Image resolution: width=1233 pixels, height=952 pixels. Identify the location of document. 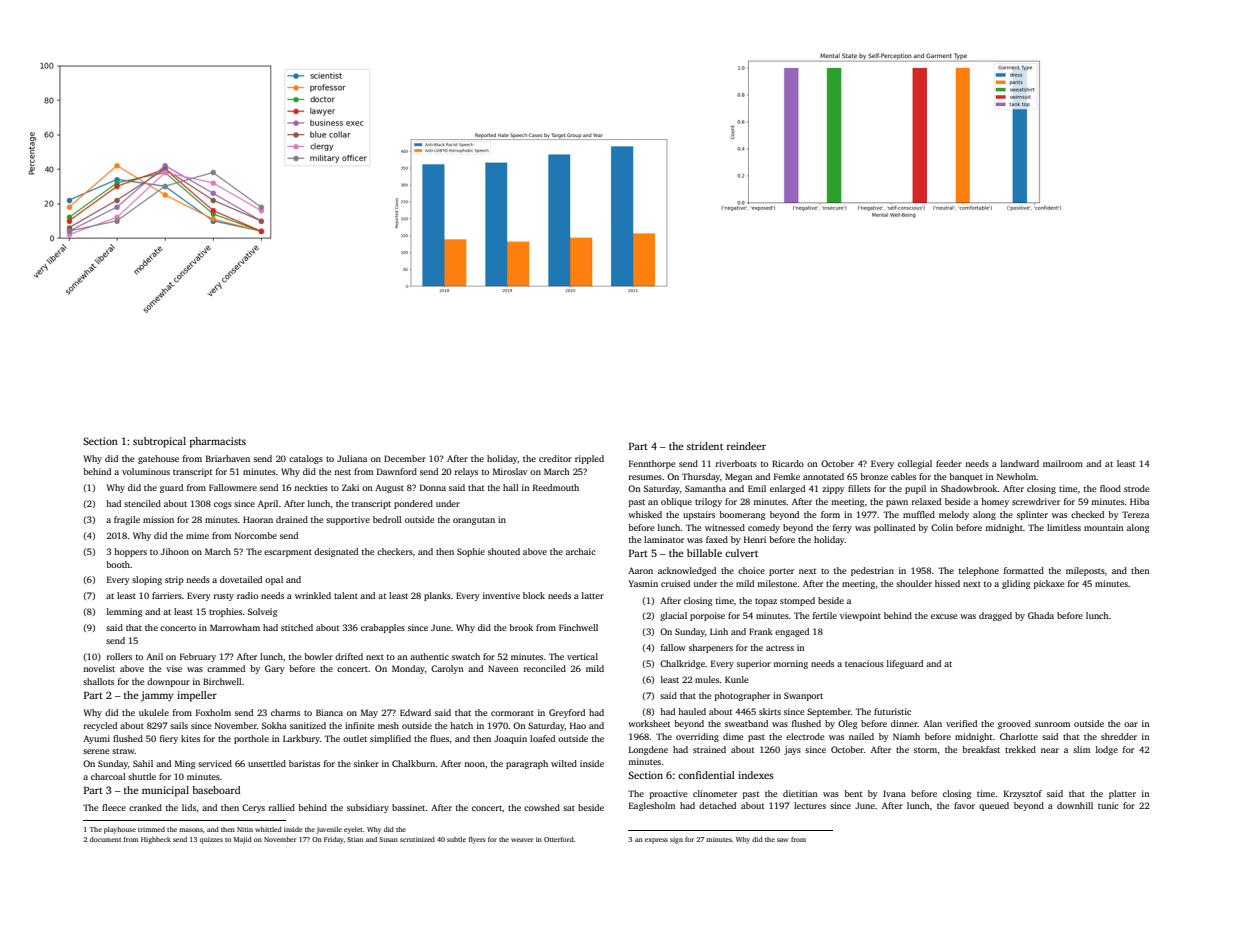
(105, 839).
